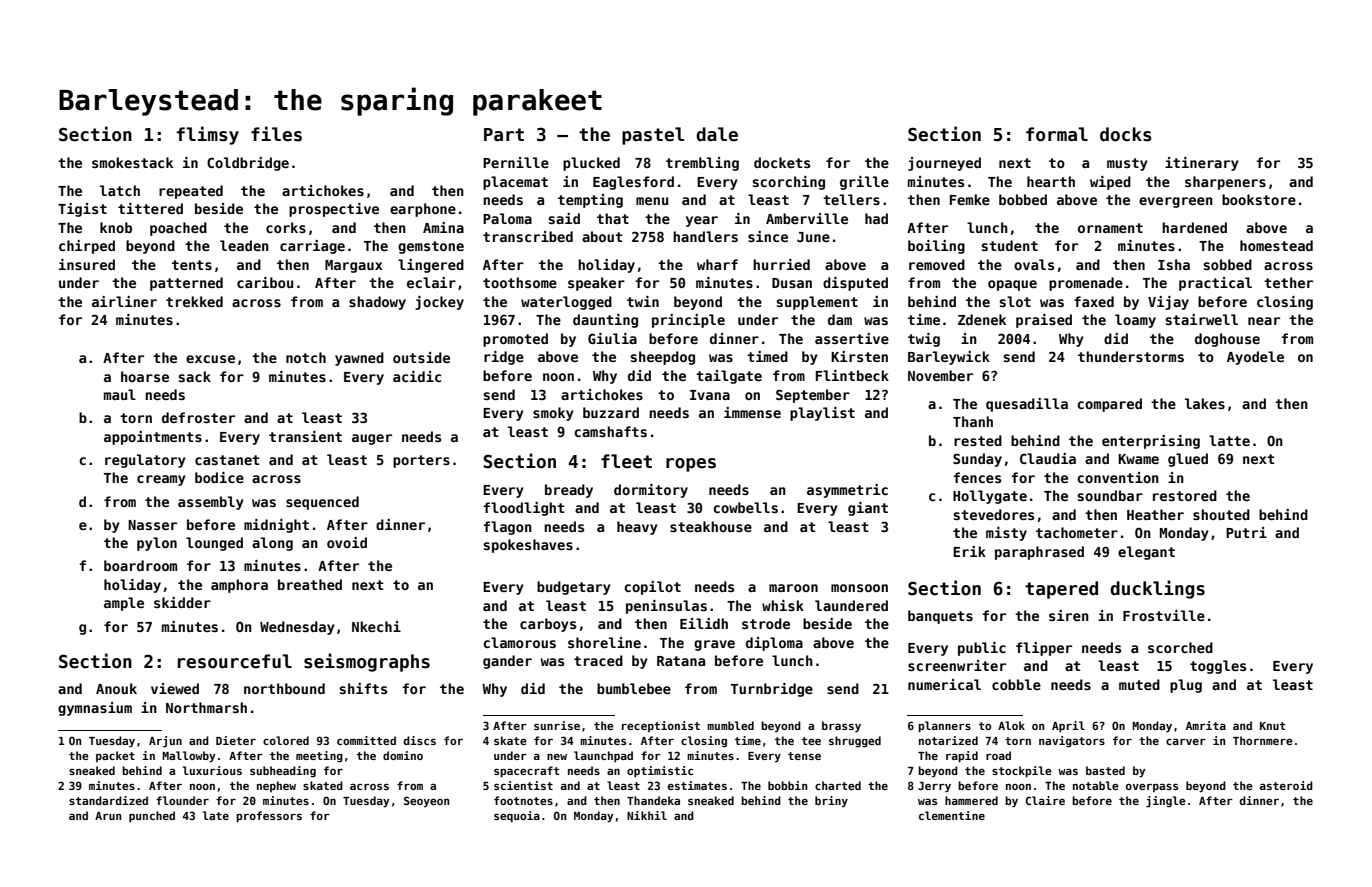  I want to click on tense, so click(804, 756).
